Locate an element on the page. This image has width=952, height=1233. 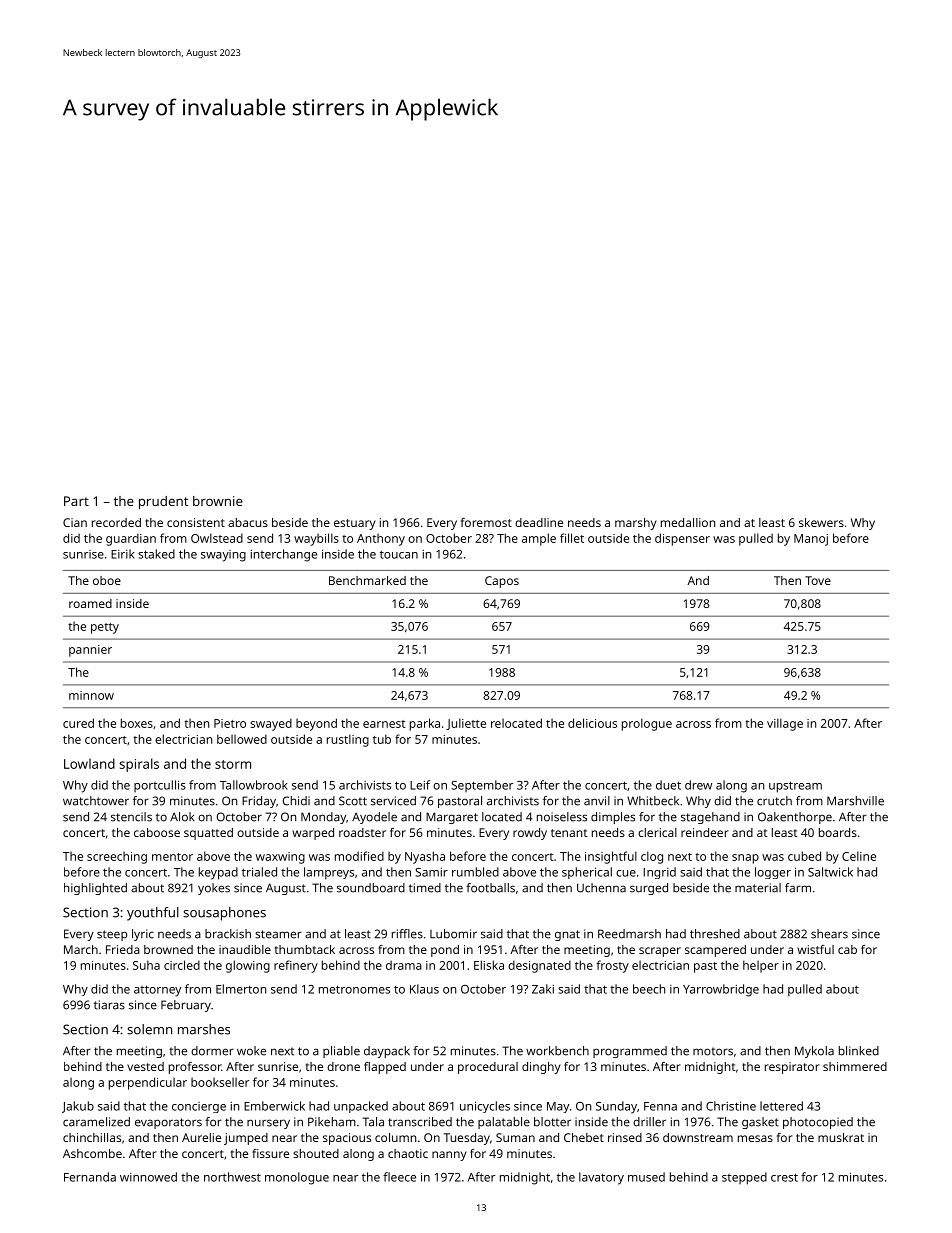
drew is located at coordinates (698, 785).
